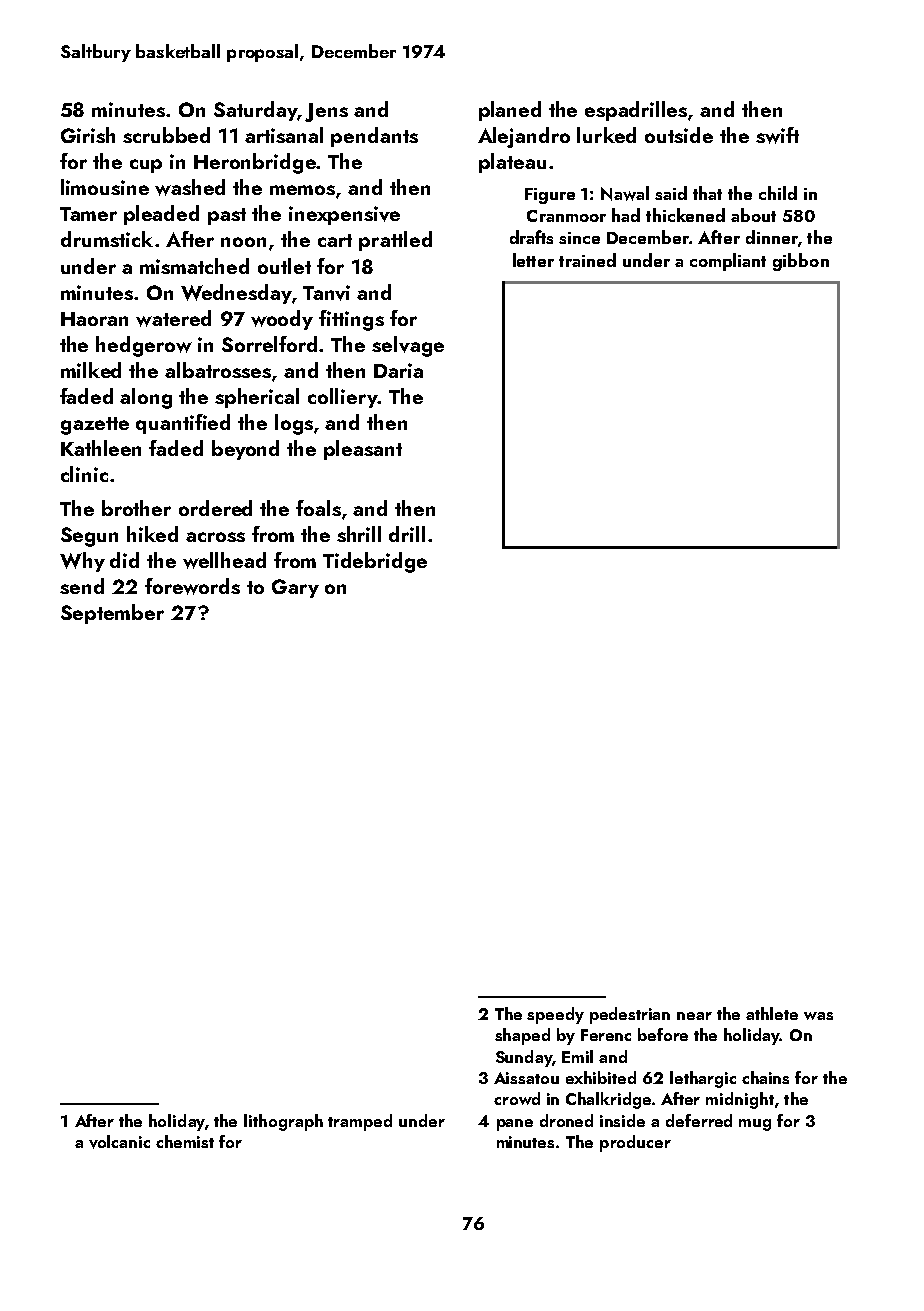 This screenshot has height=1311, width=924. I want to click on Tidebridge, so click(375, 562).
